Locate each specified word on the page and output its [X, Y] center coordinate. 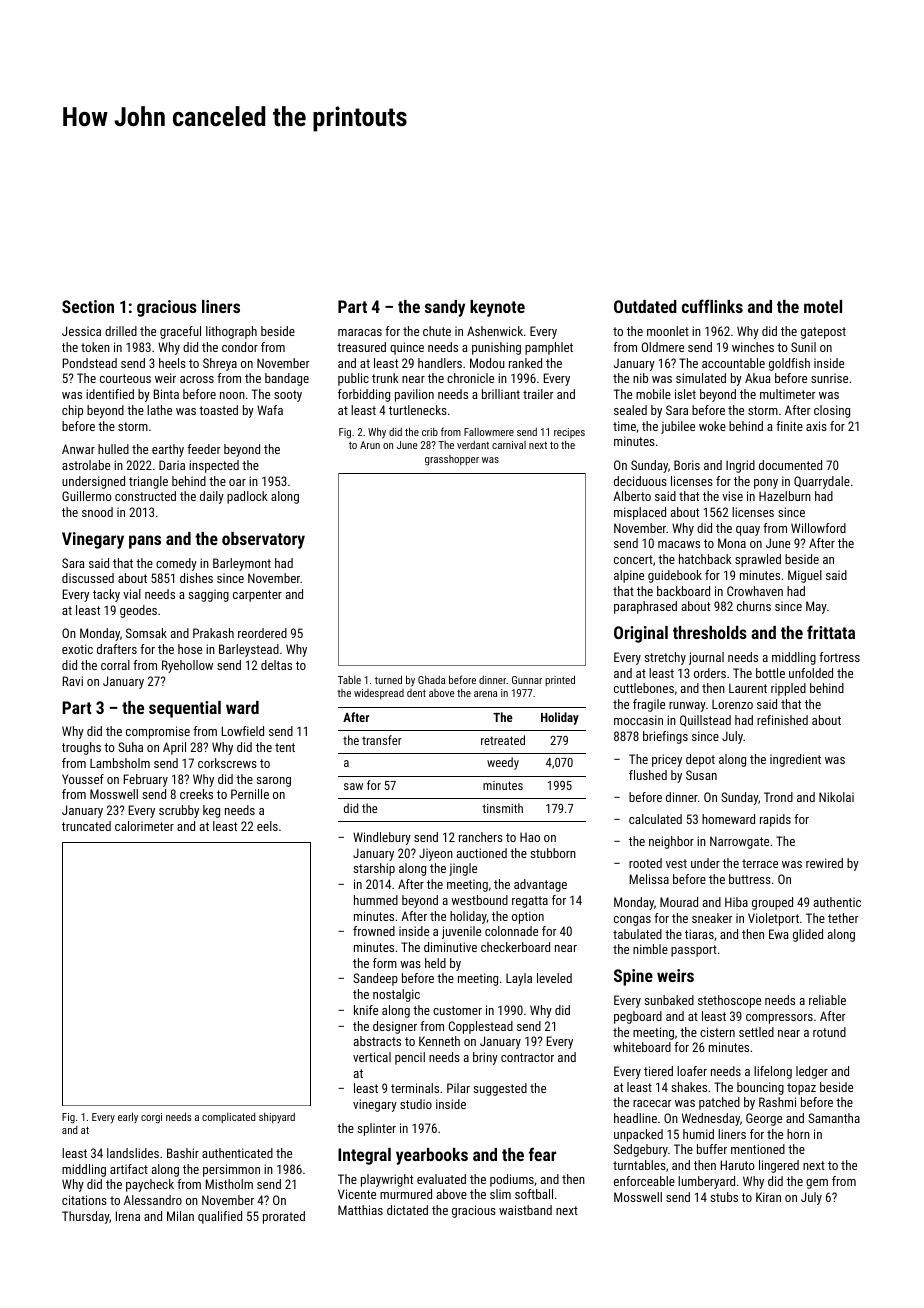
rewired [824, 863]
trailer [538, 394]
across [197, 379]
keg [211, 811]
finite [789, 426]
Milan [180, 1216]
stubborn [553, 853]
